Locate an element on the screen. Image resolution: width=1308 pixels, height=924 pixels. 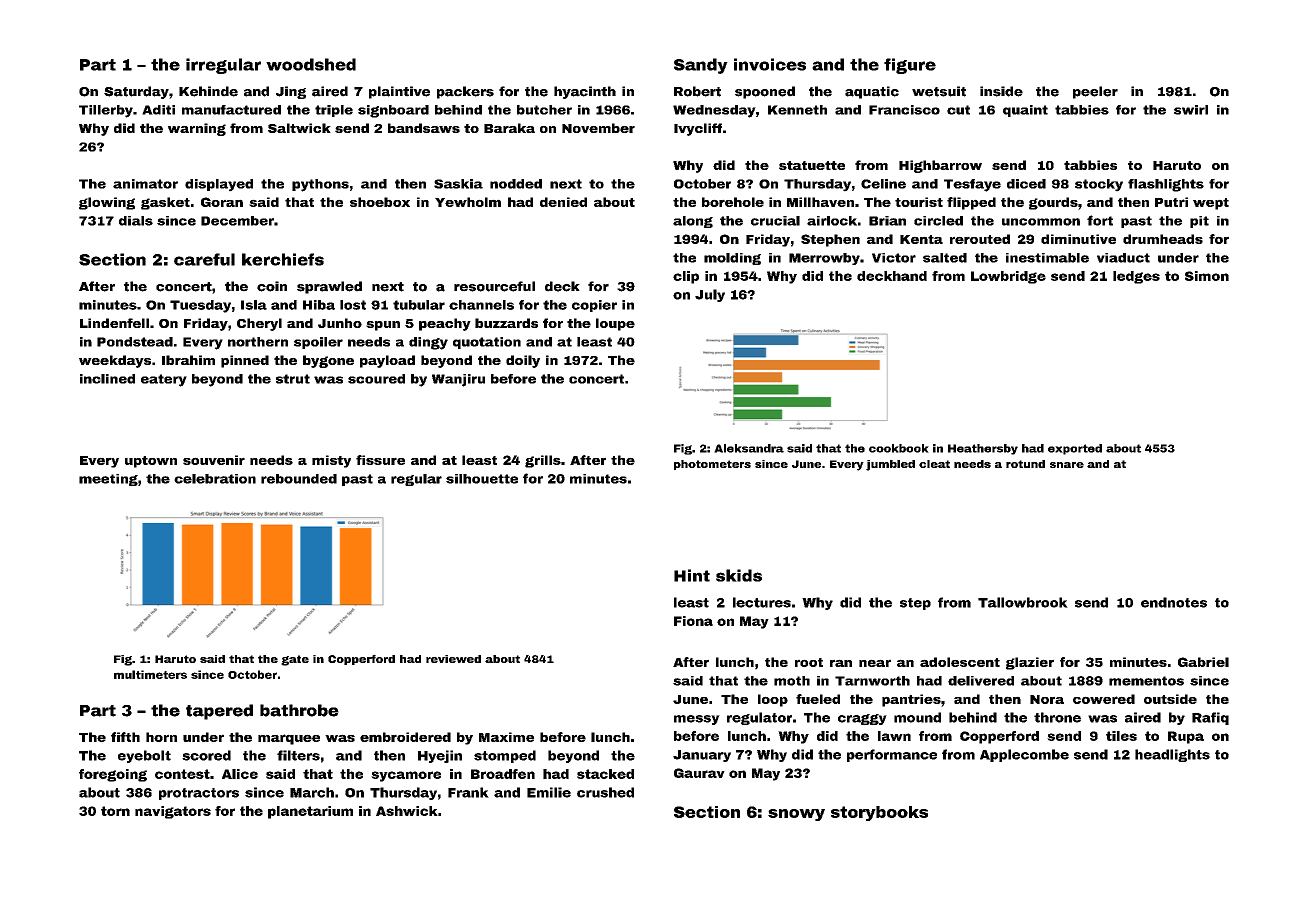
planetarium is located at coordinates (310, 812).
